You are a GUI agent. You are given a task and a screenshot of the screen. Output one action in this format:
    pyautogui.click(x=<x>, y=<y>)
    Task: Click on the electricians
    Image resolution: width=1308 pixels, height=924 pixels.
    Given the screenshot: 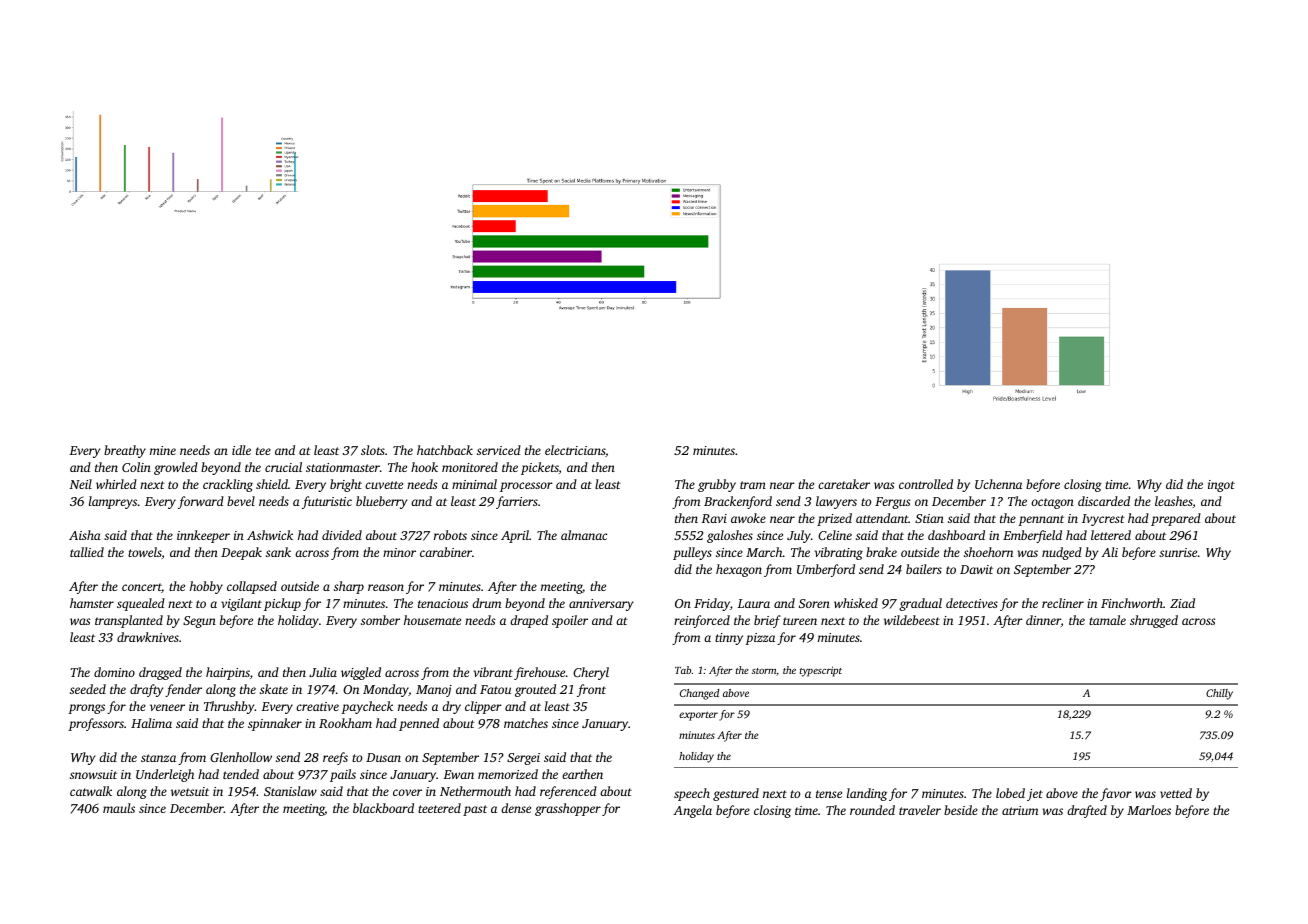 What is the action you would take?
    pyautogui.click(x=575, y=450)
